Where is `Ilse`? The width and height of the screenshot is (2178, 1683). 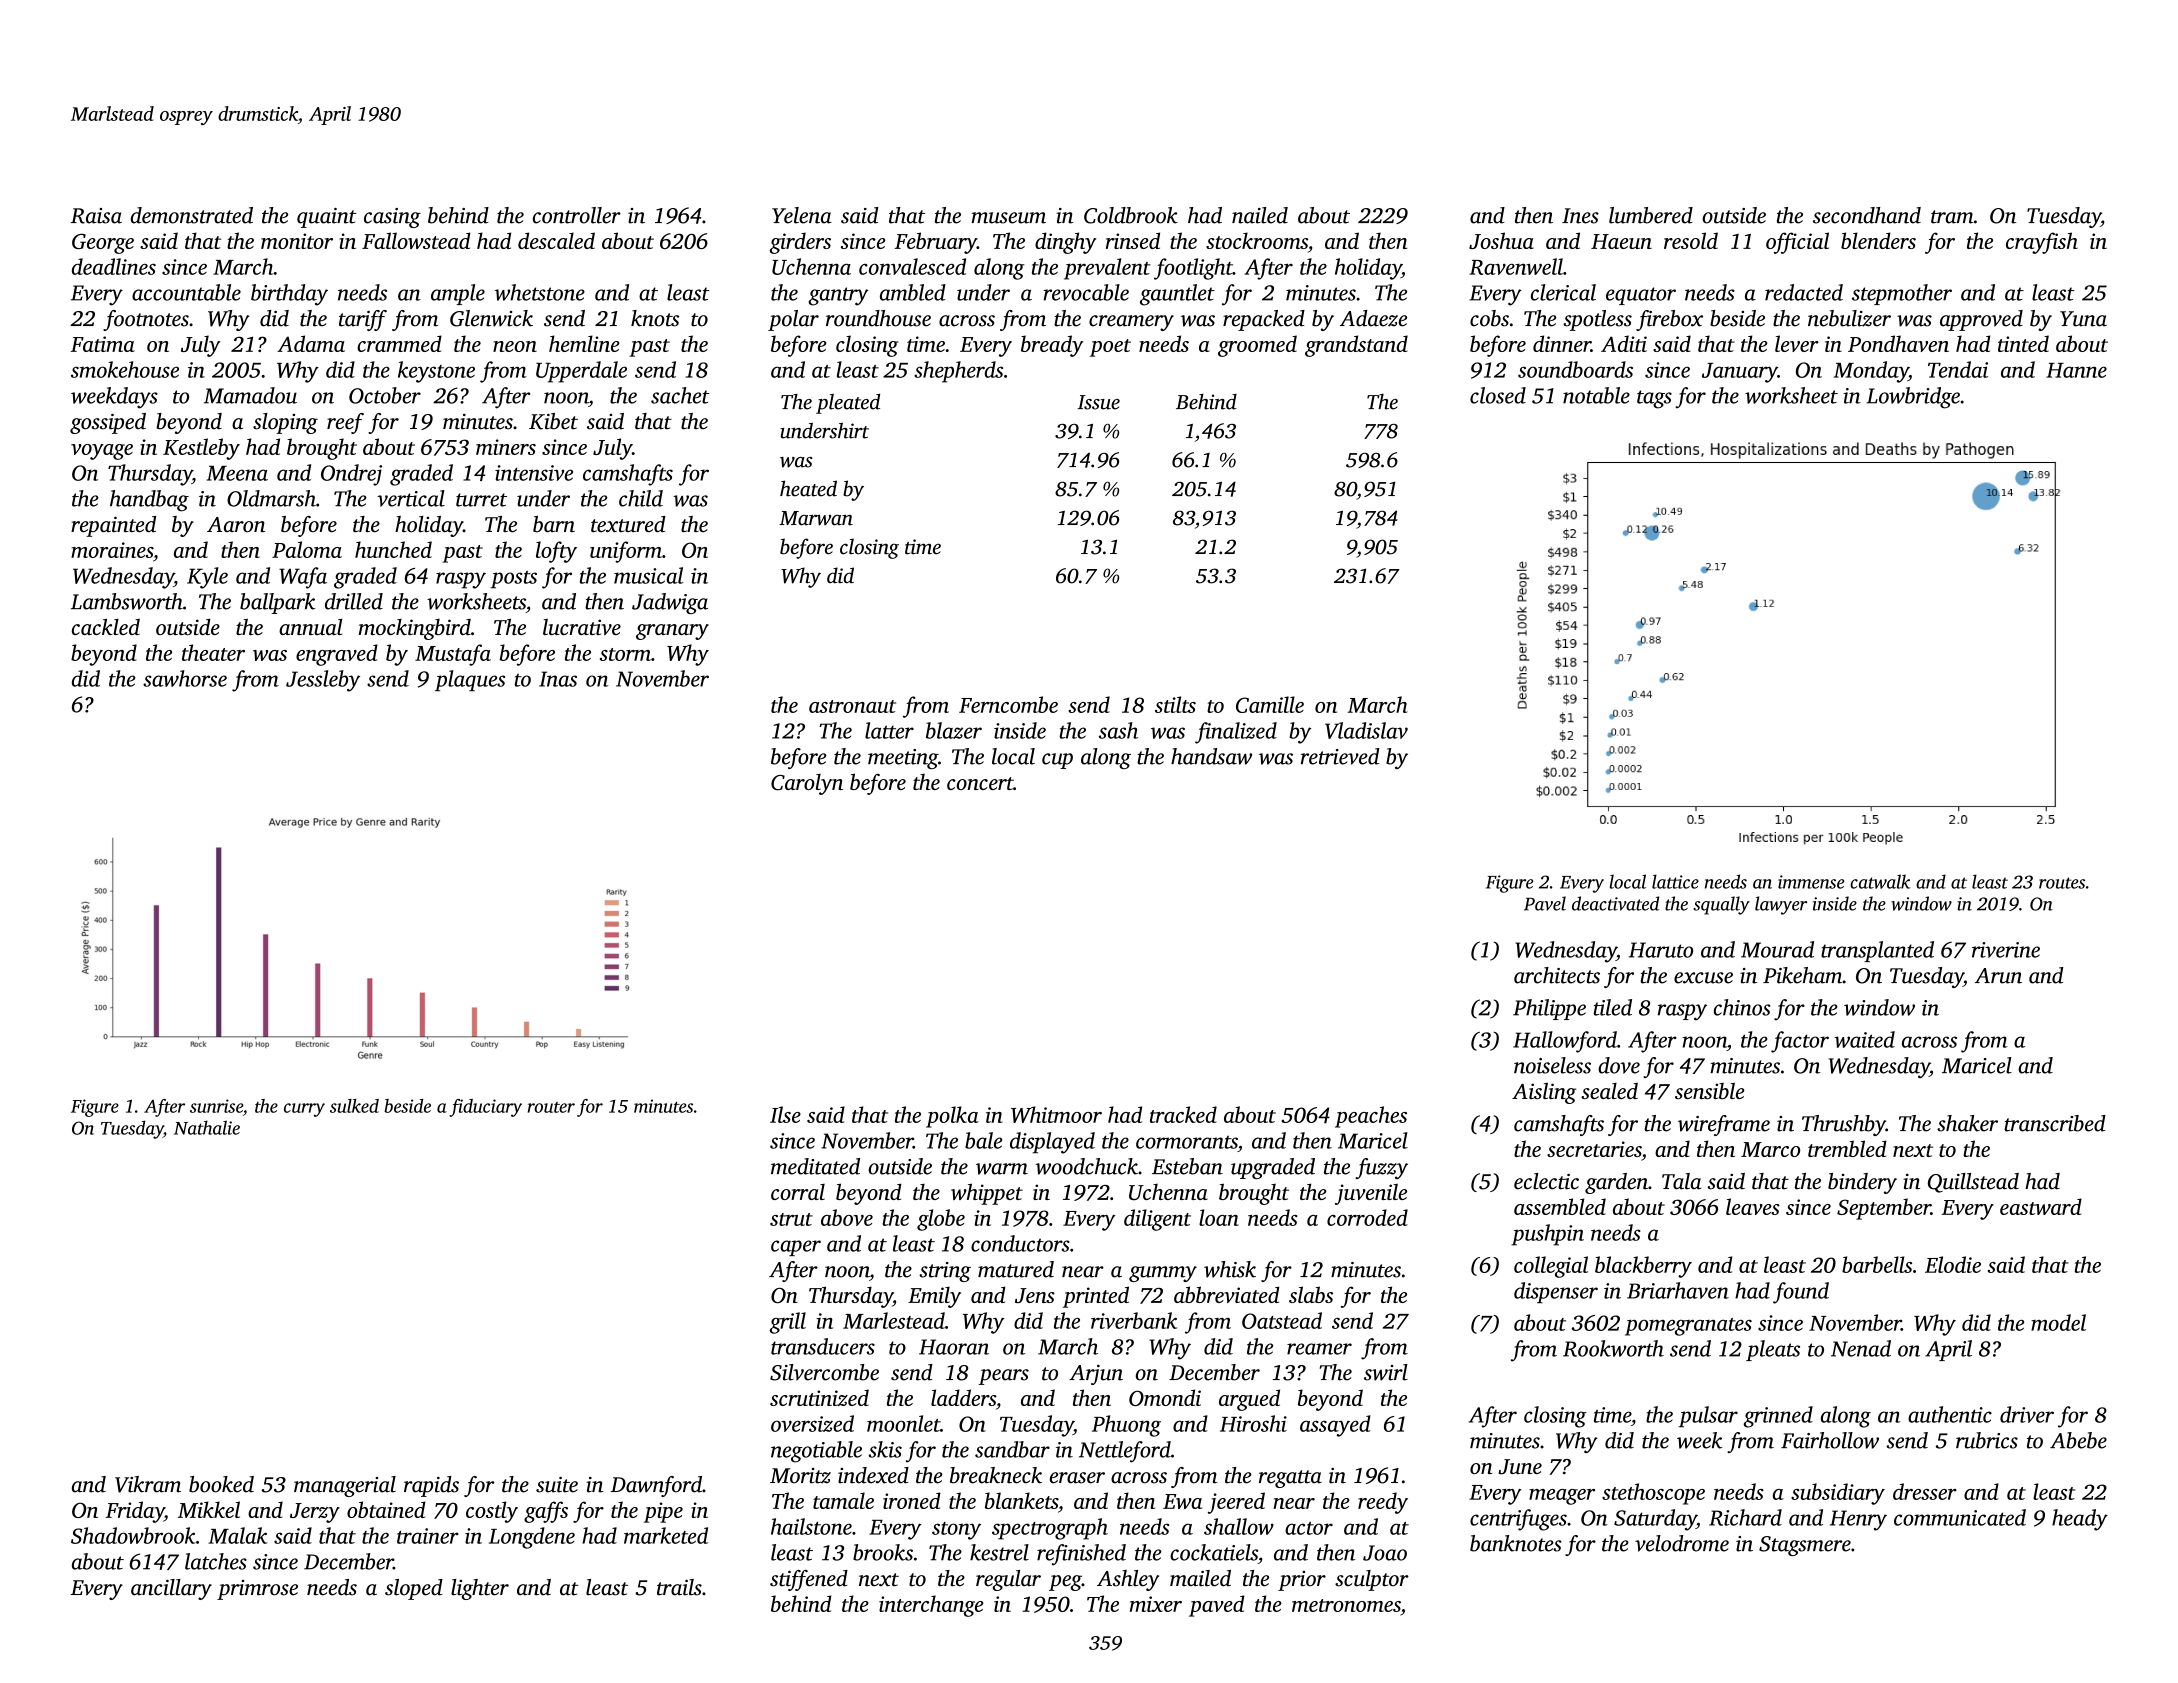 Ilse is located at coordinates (785, 1114).
